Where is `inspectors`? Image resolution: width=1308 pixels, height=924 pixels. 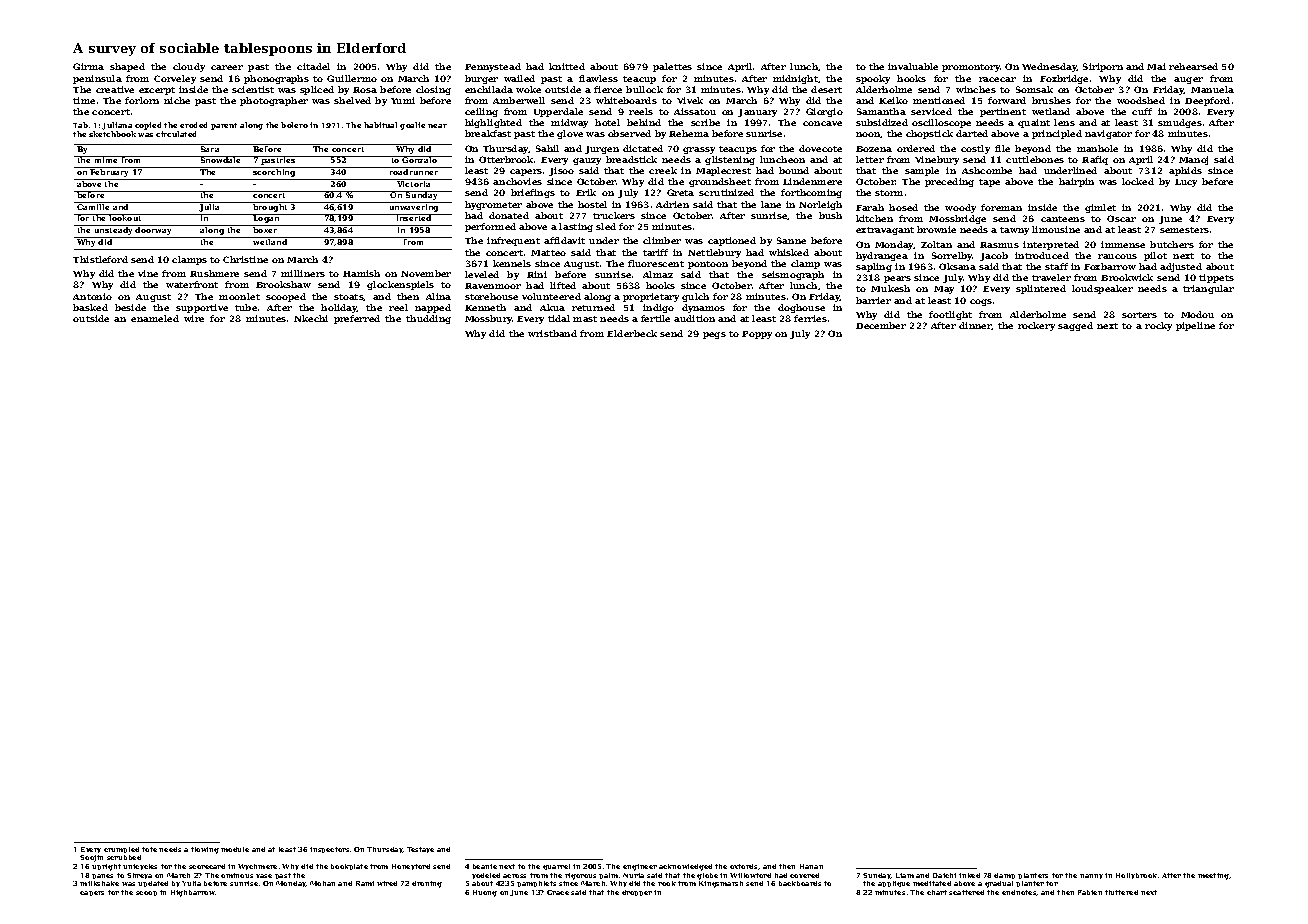 inspectors is located at coordinates (329, 850).
